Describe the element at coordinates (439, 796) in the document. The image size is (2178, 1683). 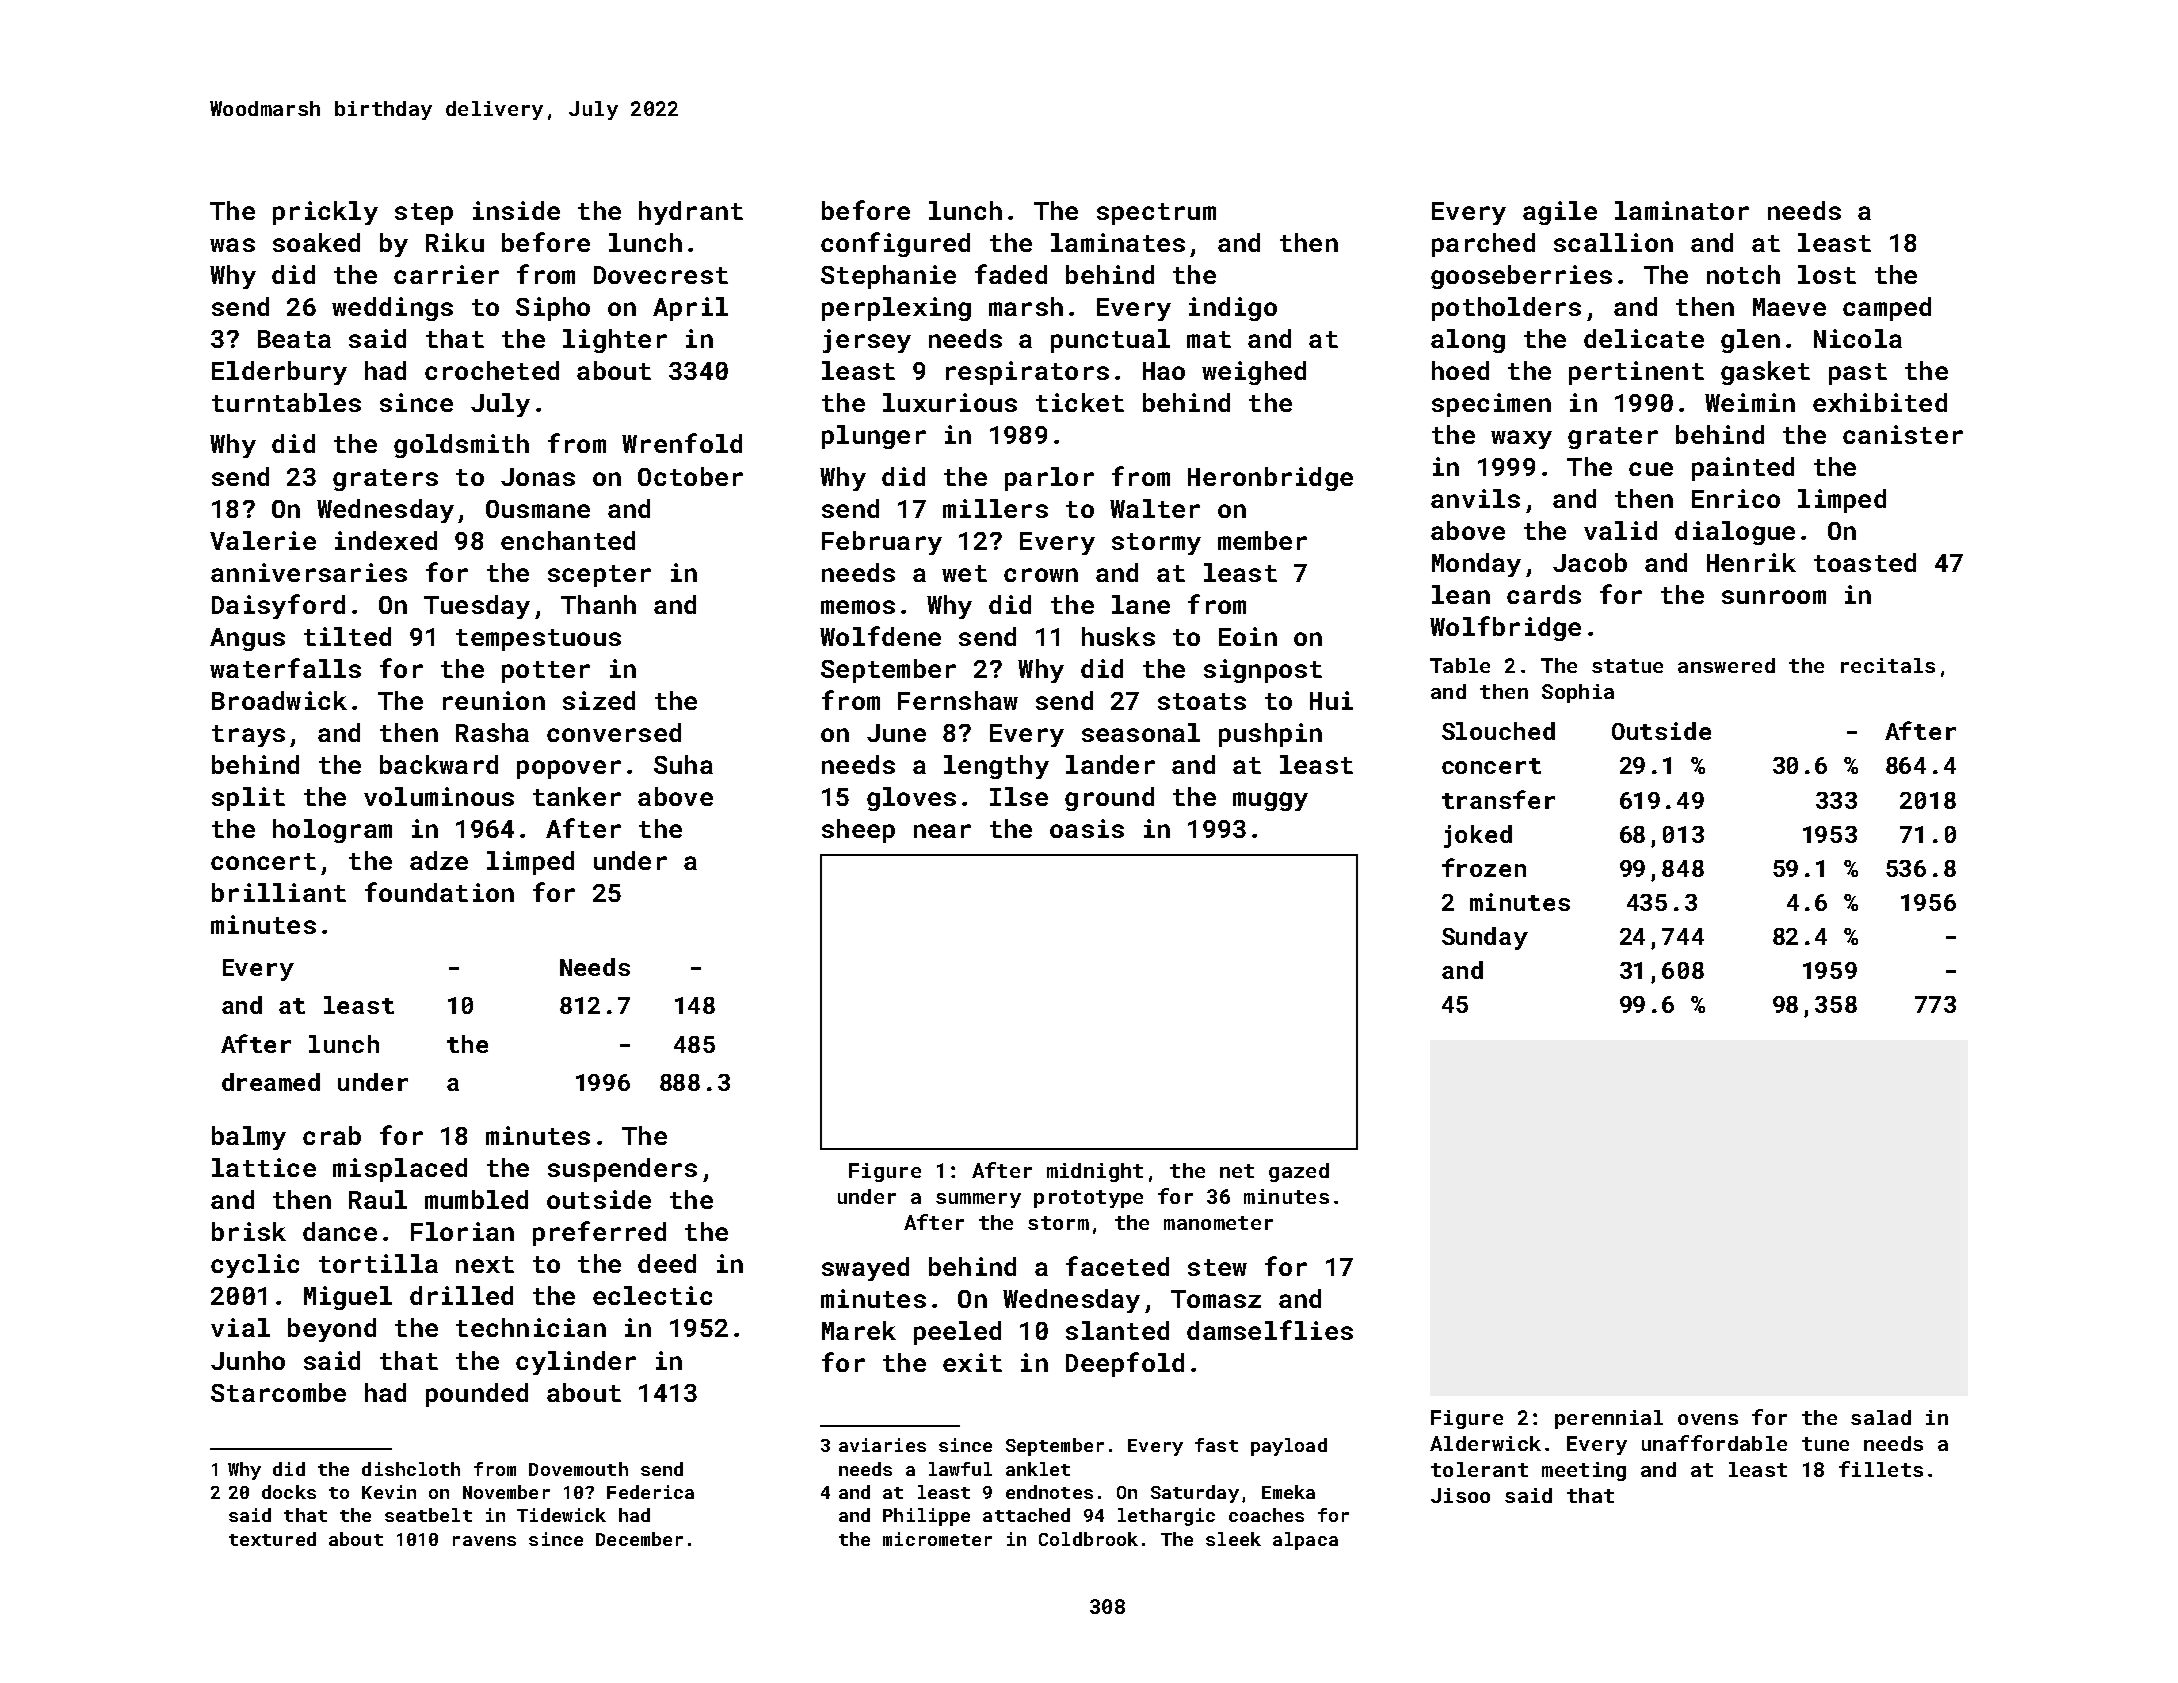
I see `voluminous` at that location.
